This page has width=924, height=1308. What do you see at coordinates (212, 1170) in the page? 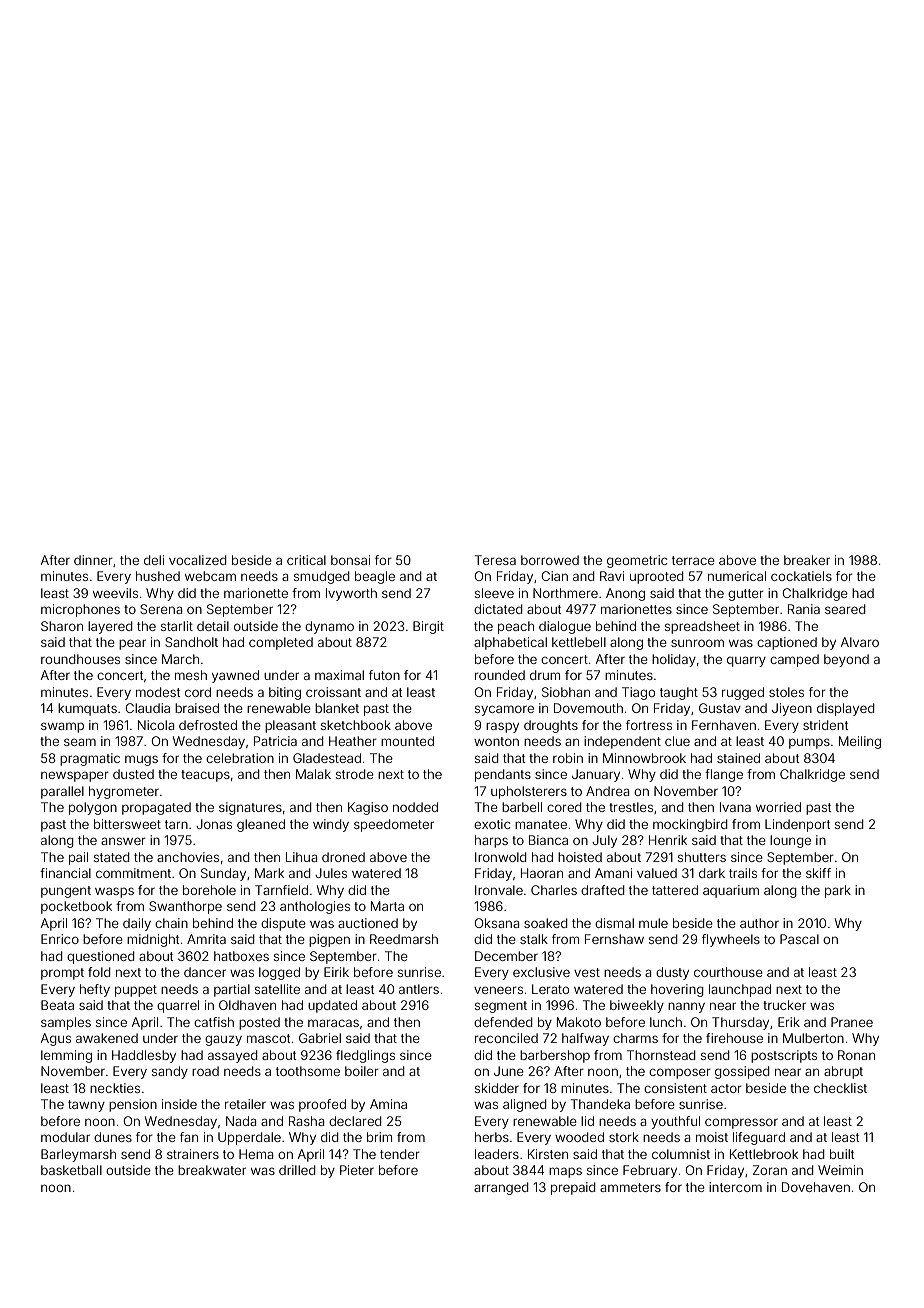
I see `breakwater` at bounding box center [212, 1170].
